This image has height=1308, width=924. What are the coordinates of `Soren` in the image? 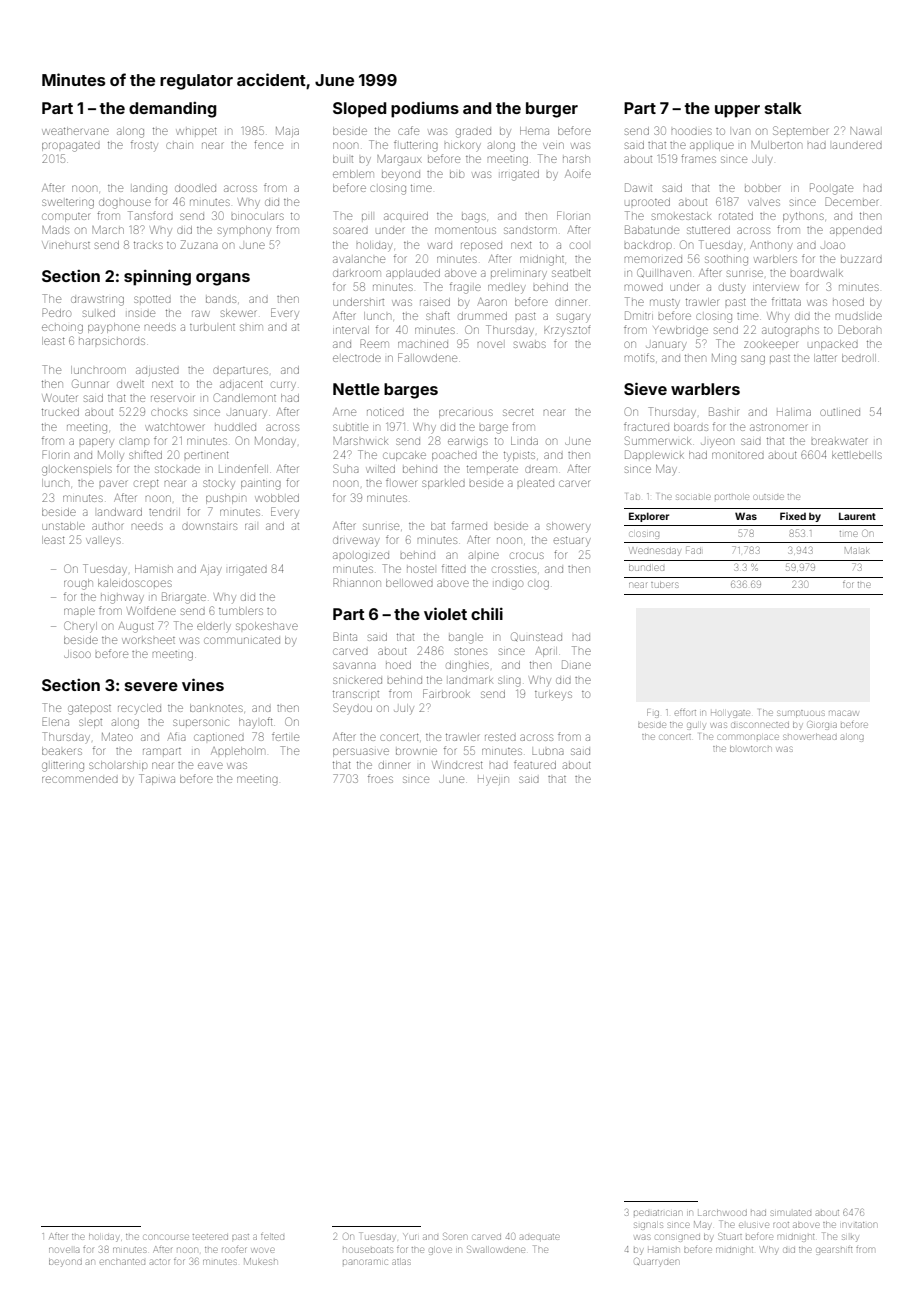 It's located at (454, 1236).
